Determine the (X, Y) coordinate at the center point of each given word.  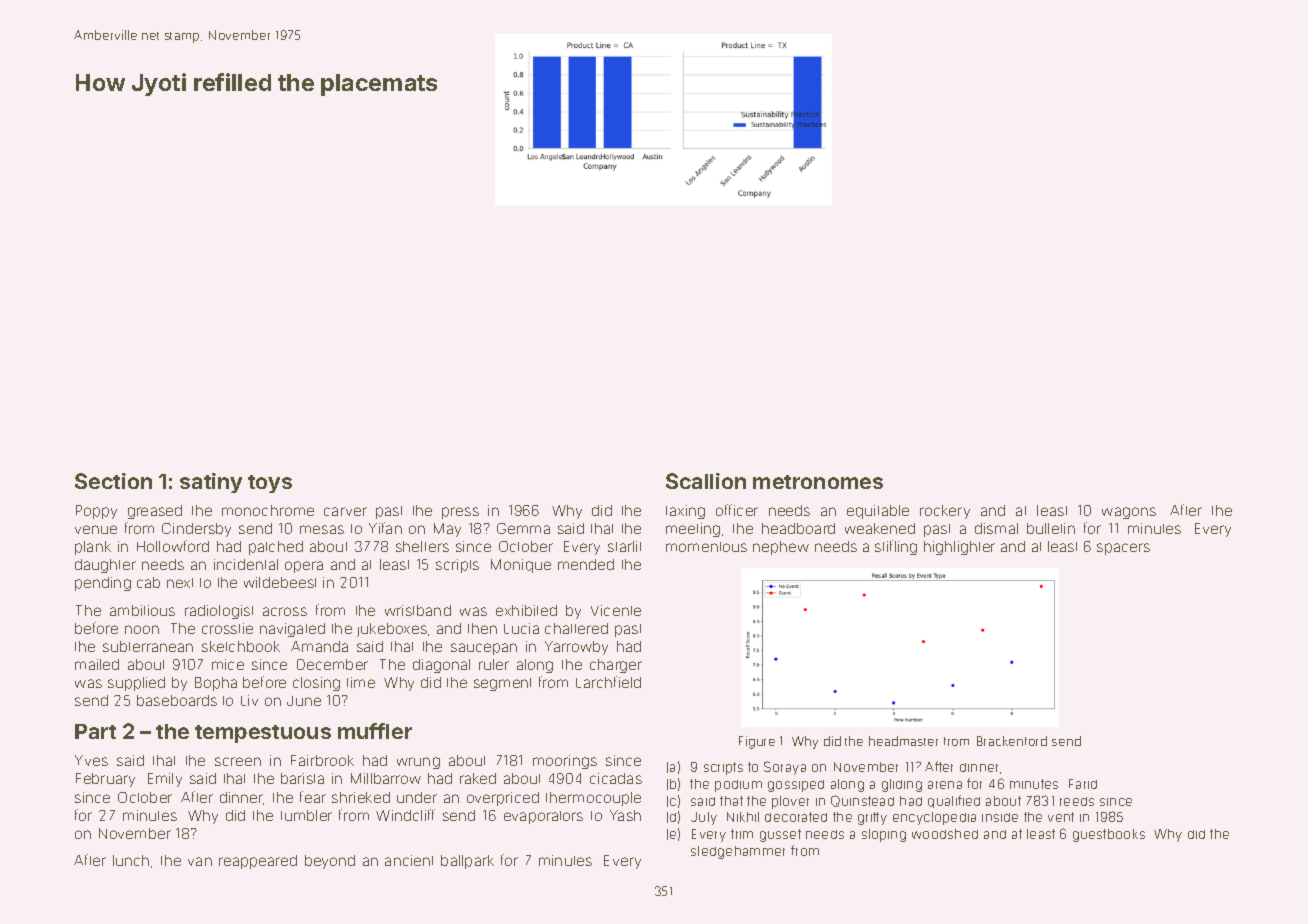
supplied (136, 684)
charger (616, 666)
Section (113, 481)
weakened (880, 528)
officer (737, 510)
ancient (409, 860)
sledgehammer (738, 852)
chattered (576, 628)
